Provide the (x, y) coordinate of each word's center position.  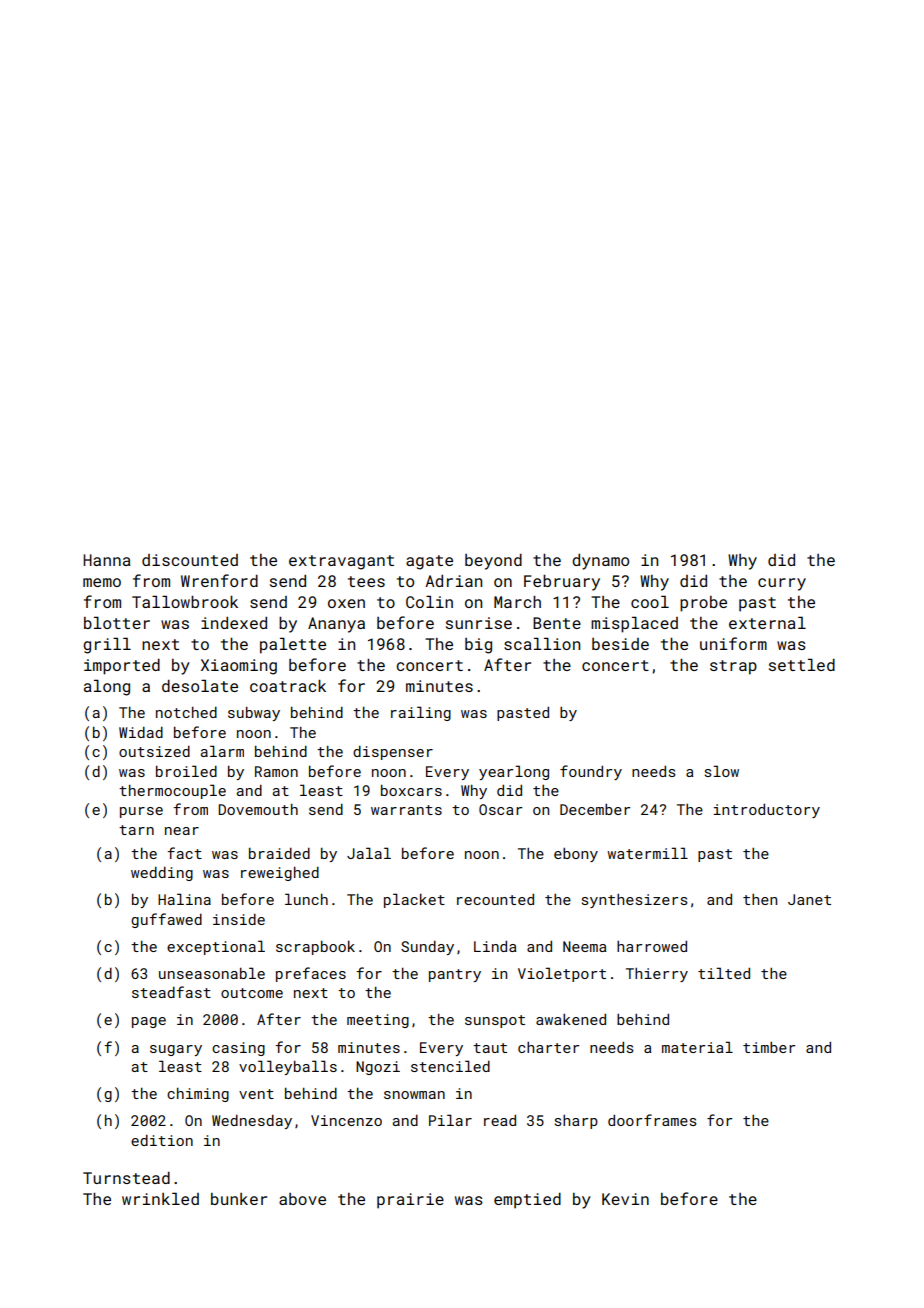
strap (733, 667)
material (697, 1047)
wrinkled (160, 1198)
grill (107, 645)
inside (239, 919)
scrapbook (315, 948)
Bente (557, 623)
